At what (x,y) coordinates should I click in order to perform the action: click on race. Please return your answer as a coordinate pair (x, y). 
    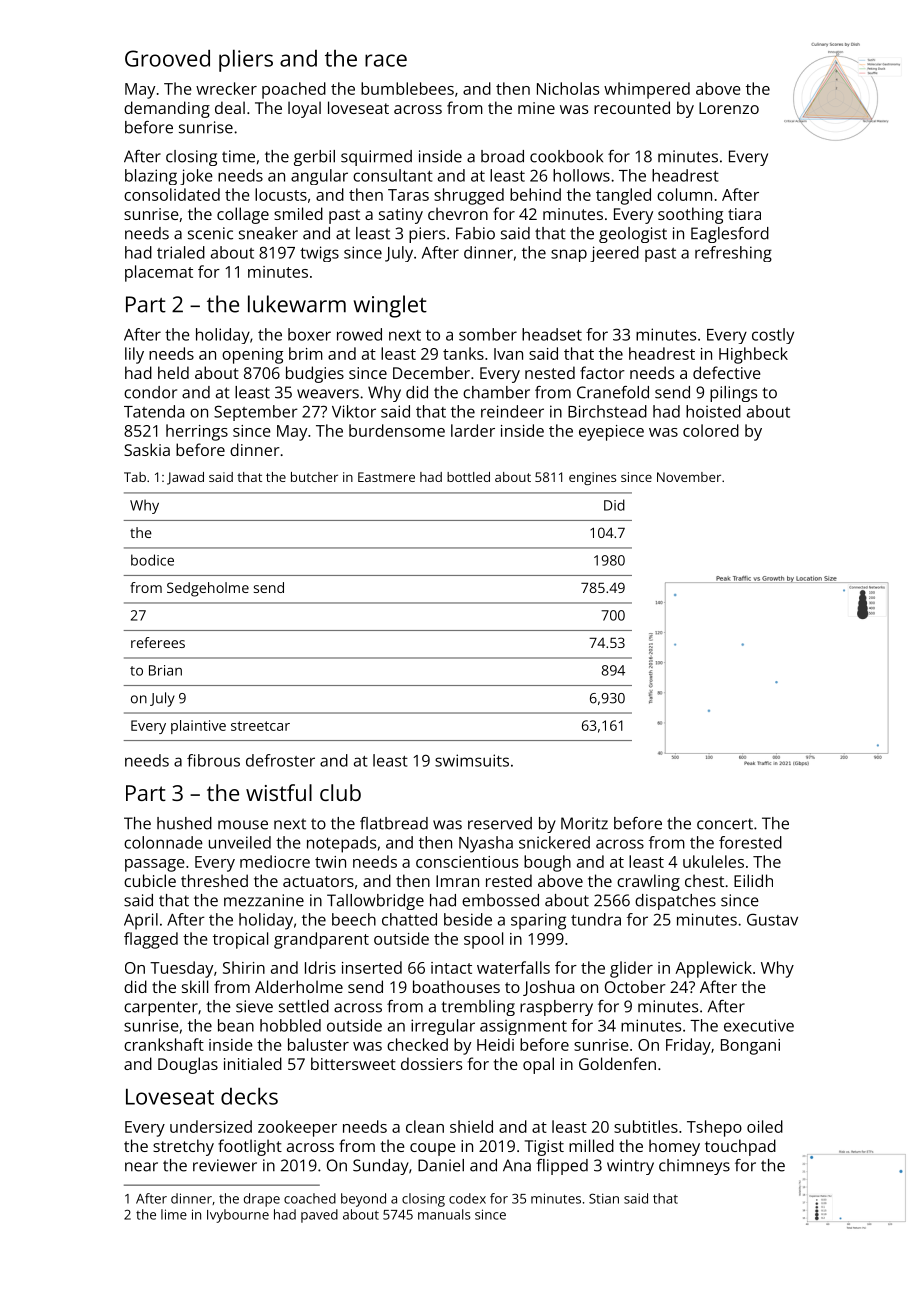
    Looking at the image, I should click on (386, 60).
